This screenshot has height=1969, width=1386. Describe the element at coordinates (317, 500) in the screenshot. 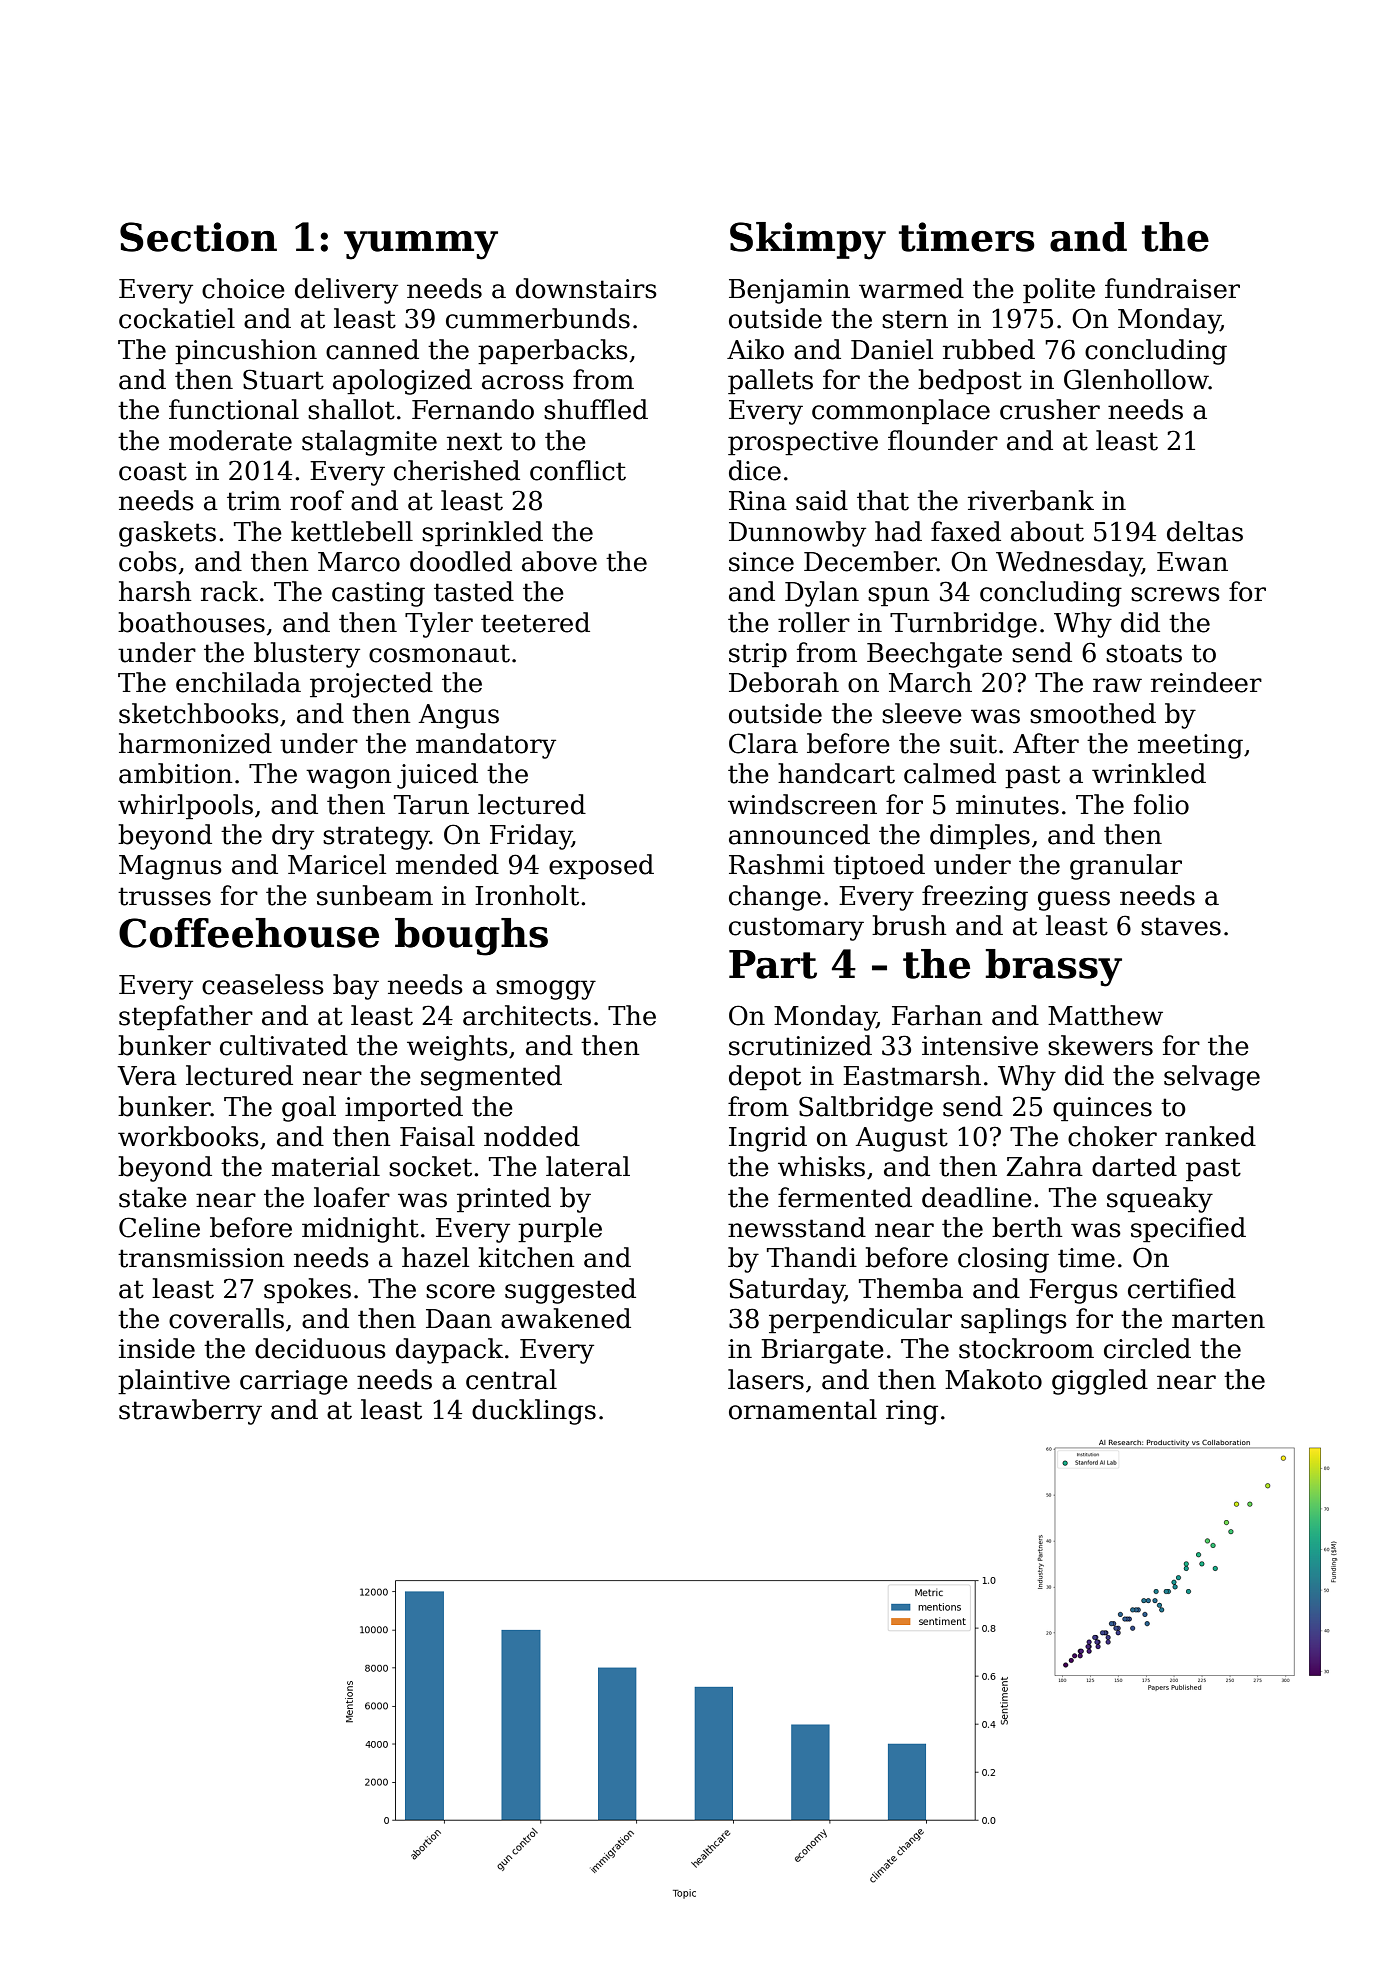

I see `roof` at that location.
